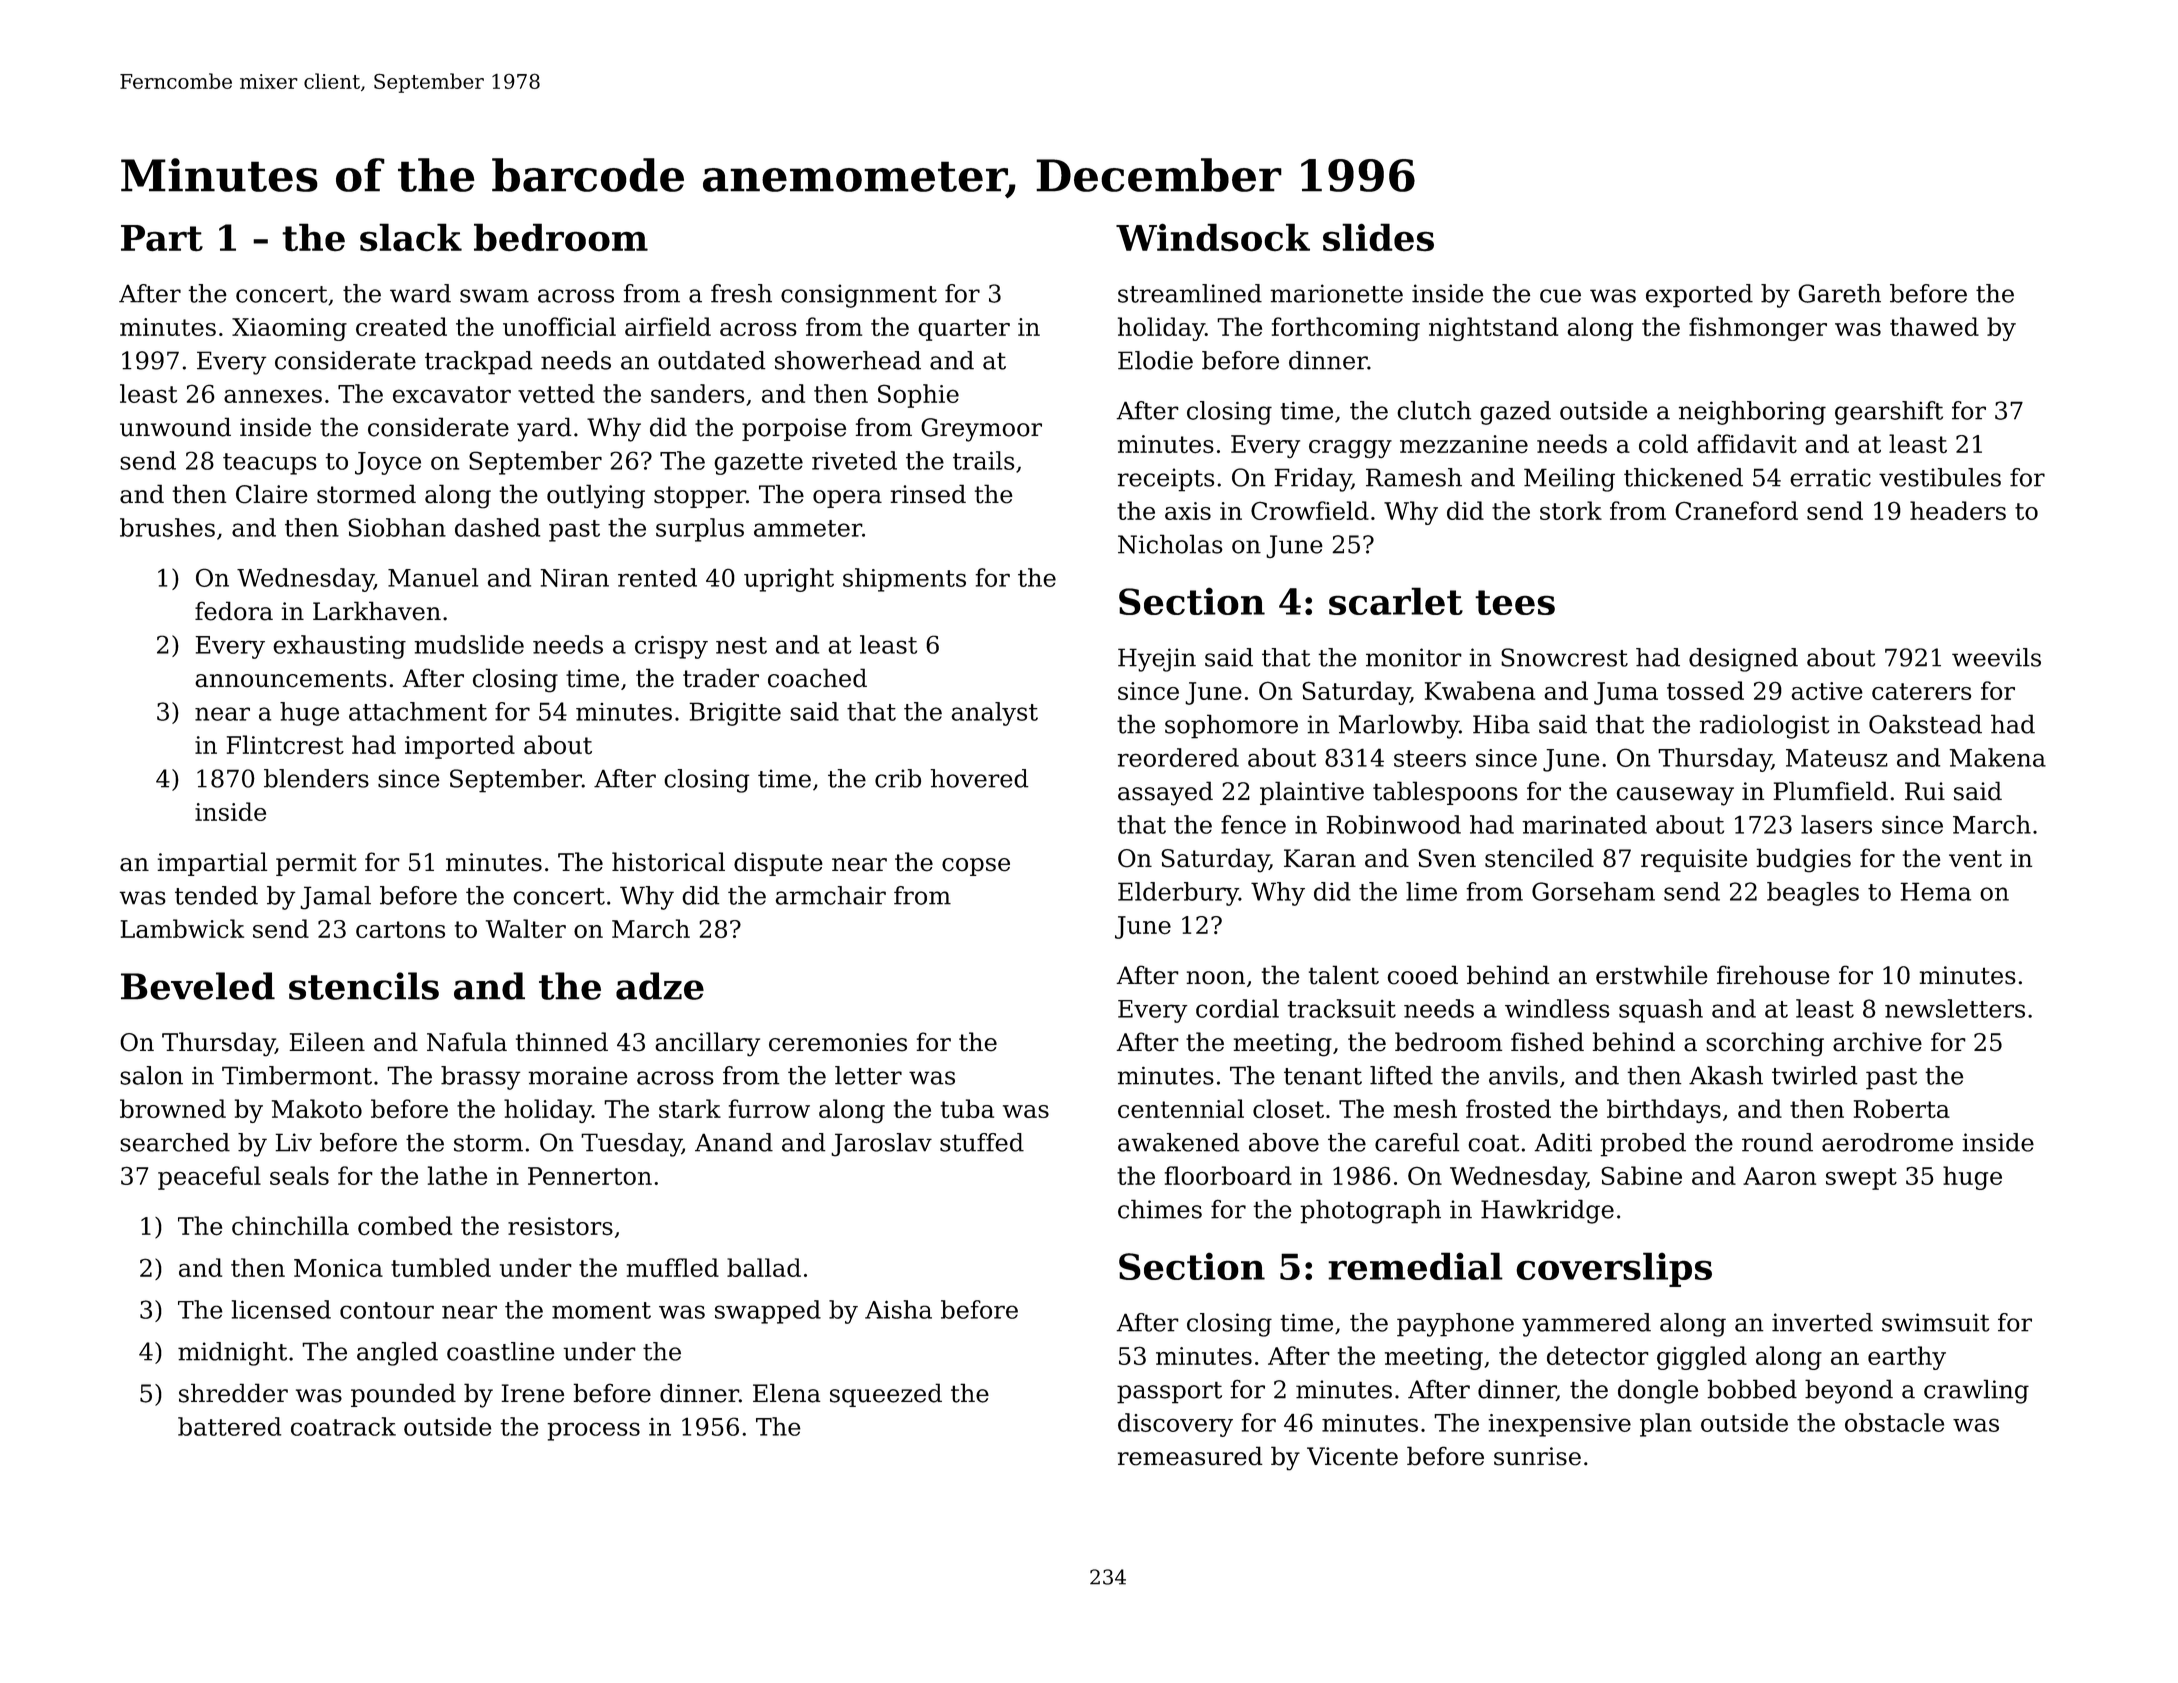 This image has height=1683, width=2178. I want to click on gazed, so click(1515, 413).
